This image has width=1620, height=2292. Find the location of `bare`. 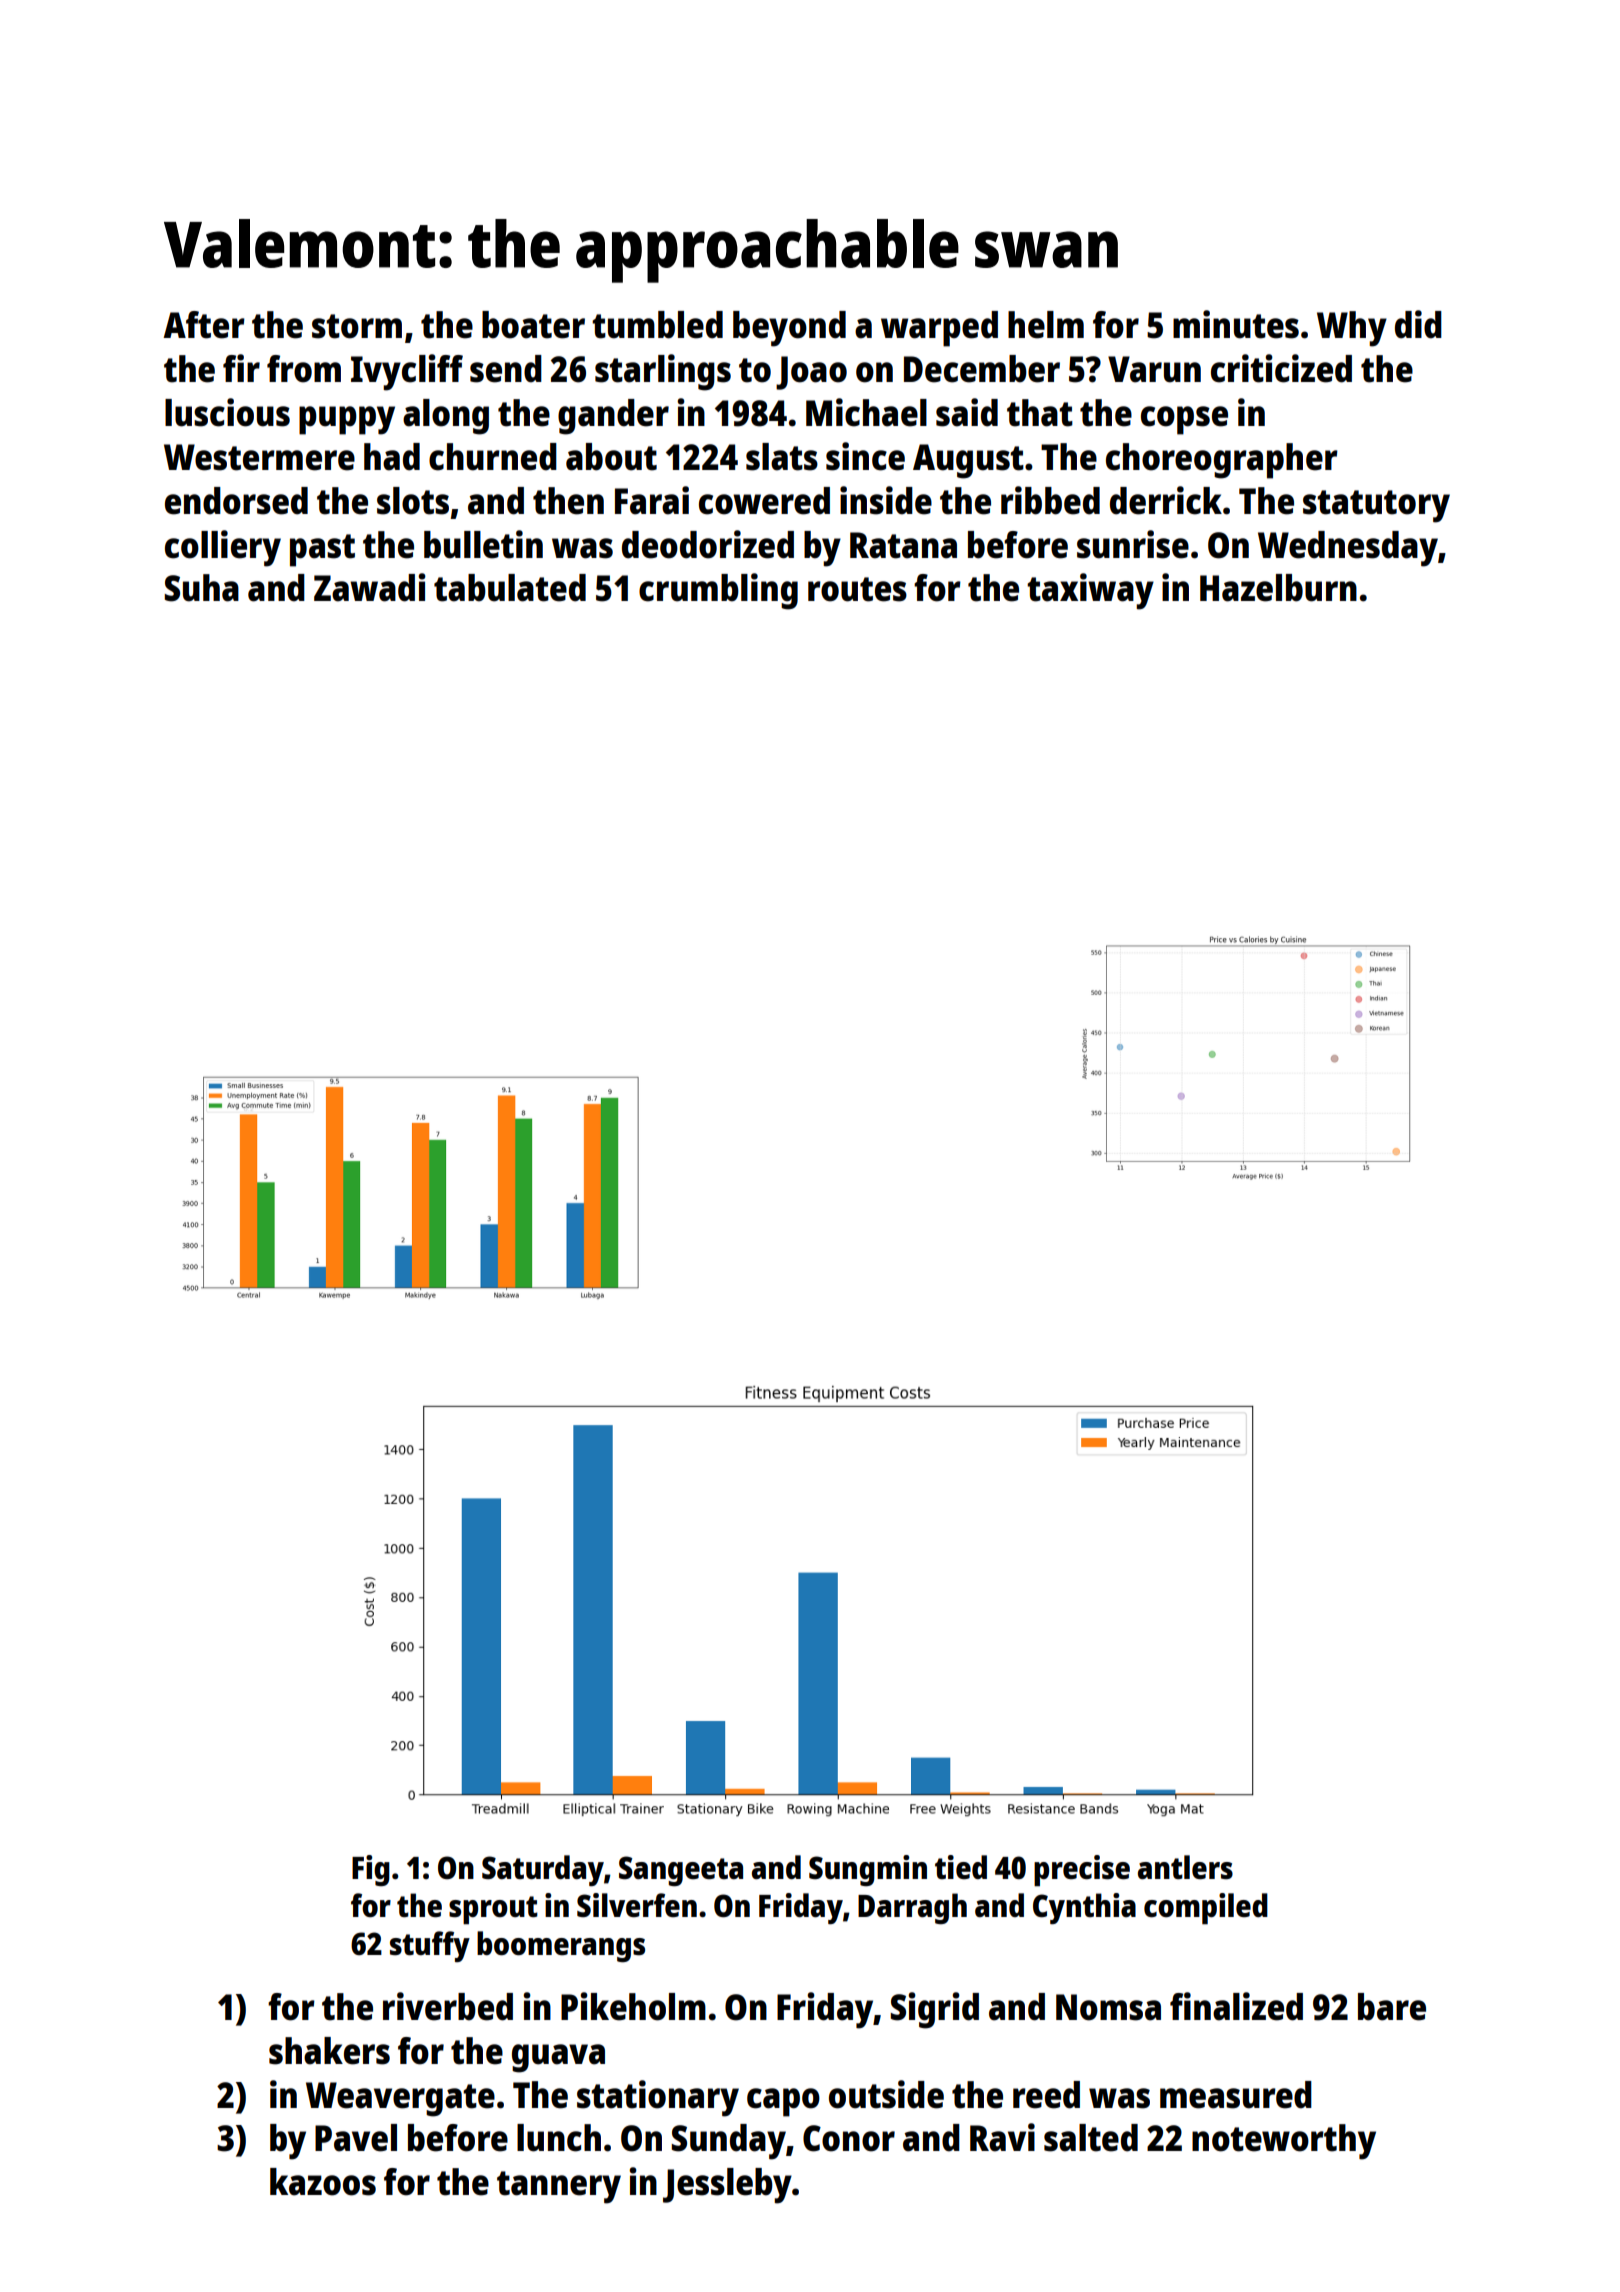

bare is located at coordinates (1392, 2007).
